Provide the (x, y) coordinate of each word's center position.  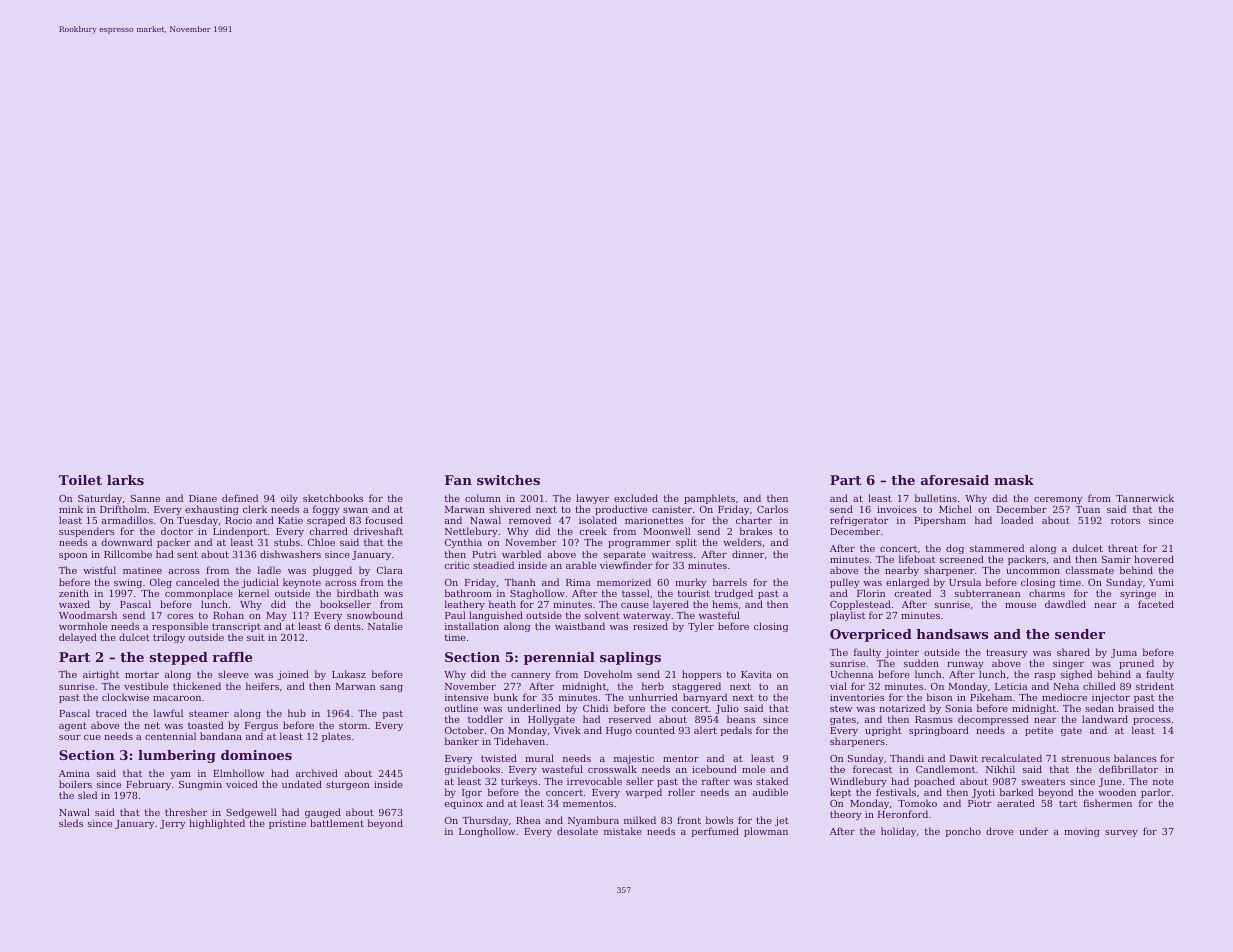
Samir (1116, 559)
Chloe (321, 542)
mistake (623, 831)
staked (772, 781)
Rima (578, 582)
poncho (963, 832)
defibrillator (1128, 769)
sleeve (233, 674)
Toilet (80, 480)
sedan (1099, 708)
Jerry (172, 824)
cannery (531, 676)
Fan (458, 480)
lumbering (177, 756)
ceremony (1058, 500)
